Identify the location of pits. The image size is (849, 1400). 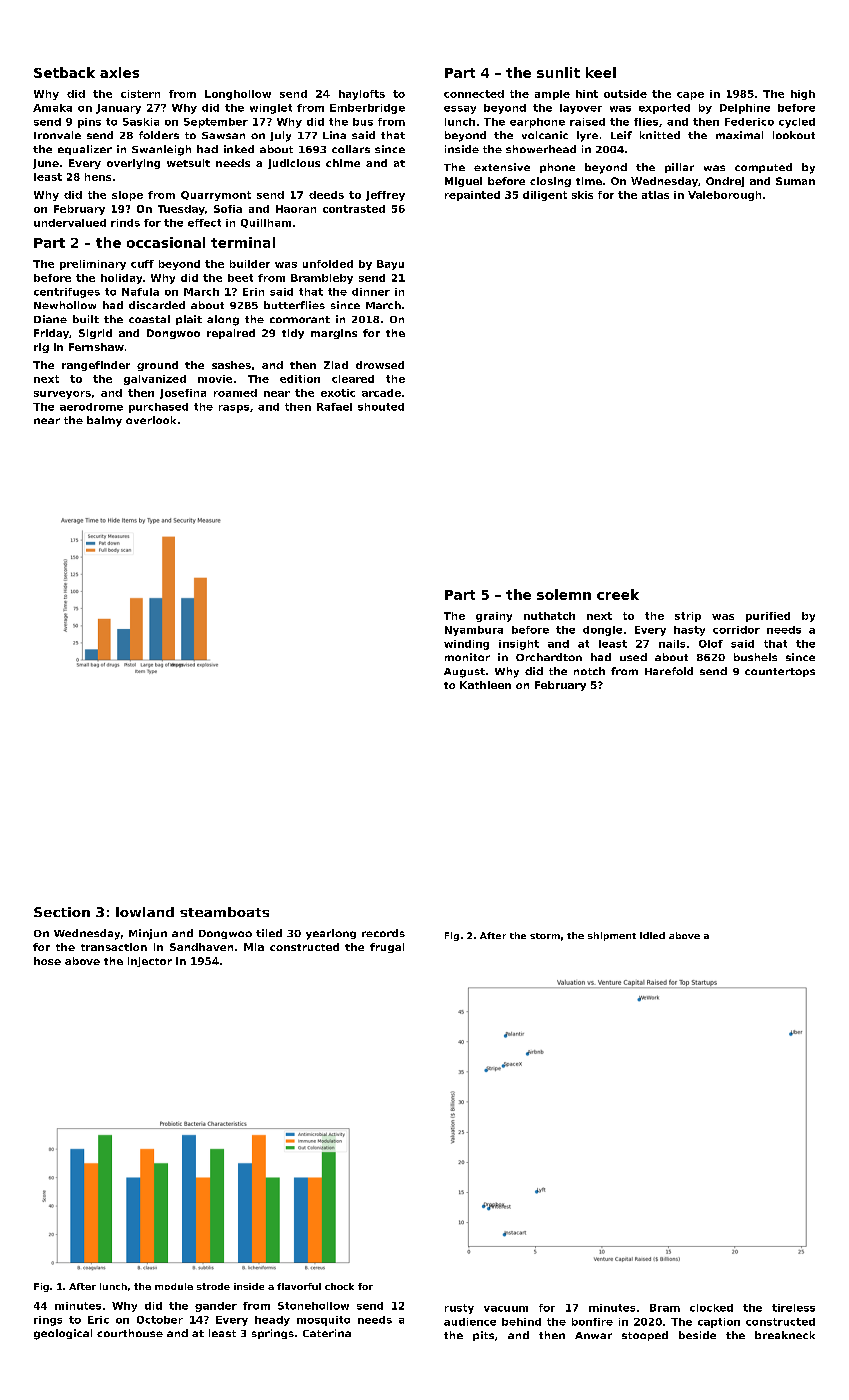
(483, 1336).
